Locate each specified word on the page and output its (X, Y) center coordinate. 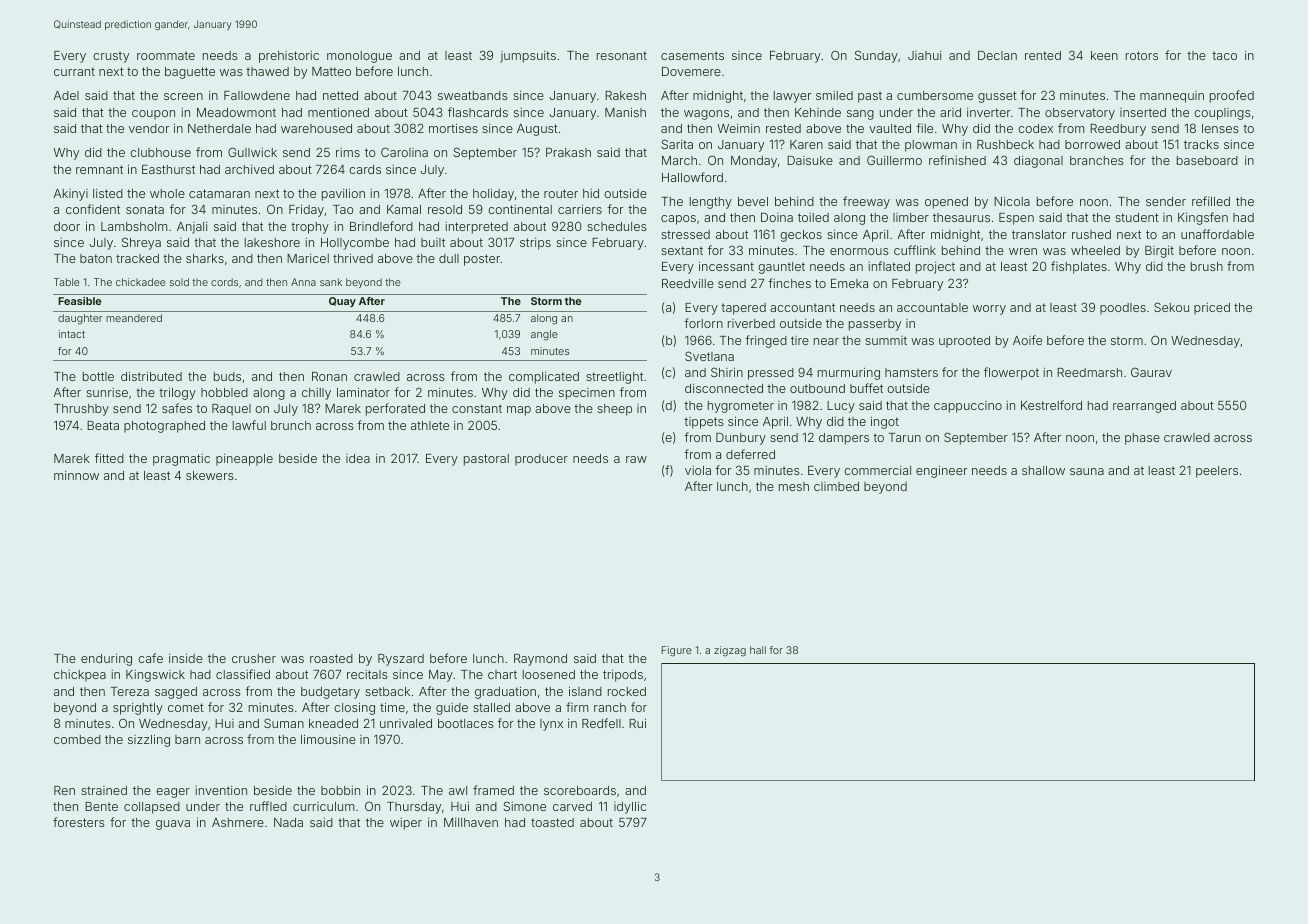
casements (692, 55)
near (826, 341)
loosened (549, 674)
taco (1224, 55)
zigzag (730, 651)
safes (177, 408)
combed (77, 739)
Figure (677, 651)
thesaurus (961, 217)
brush (1207, 266)
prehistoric (289, 57)
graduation (505, 693)
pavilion (343, 195)
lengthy (711, 203)
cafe (150, 658)
